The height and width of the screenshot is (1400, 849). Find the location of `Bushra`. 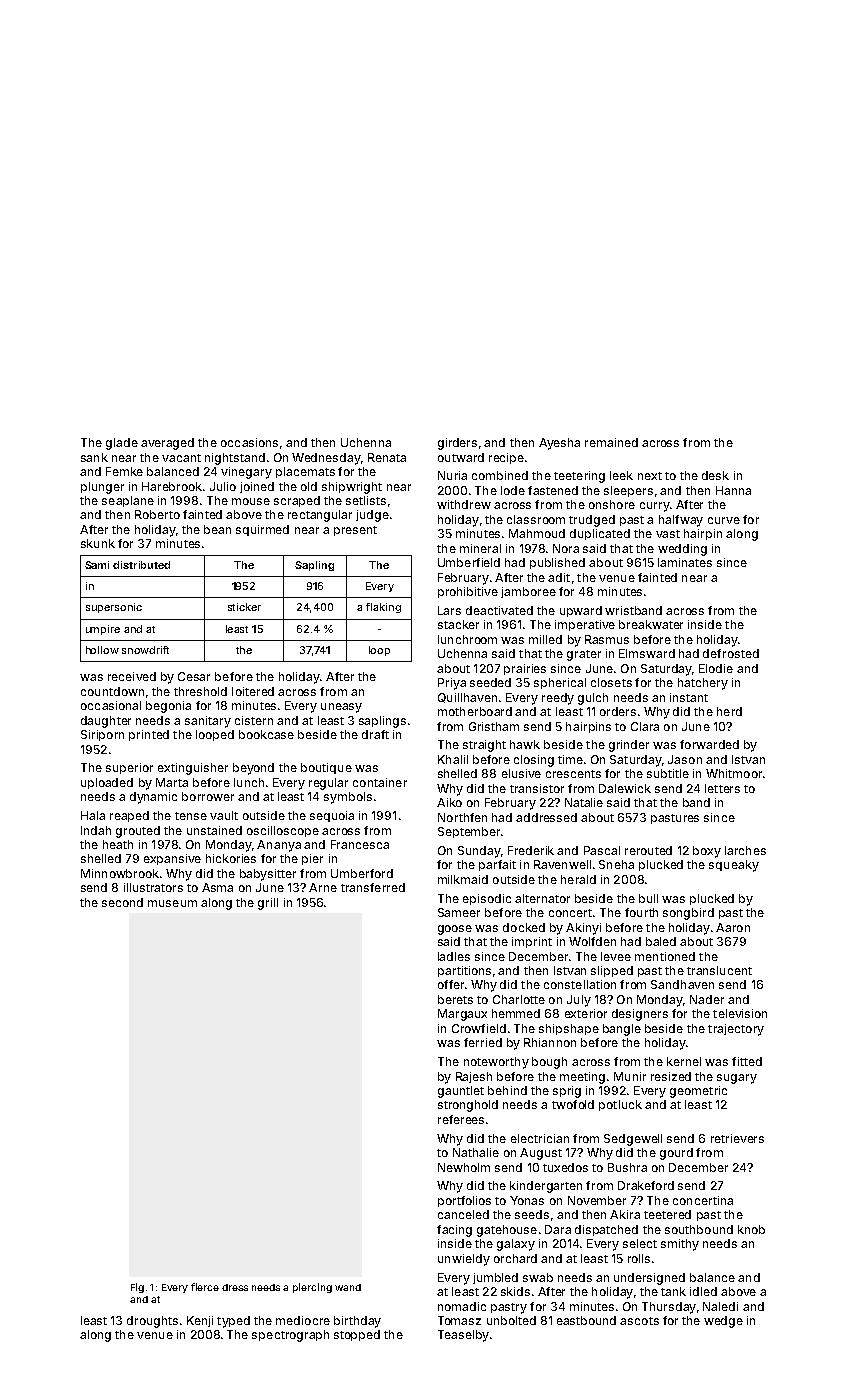

Bushra is located at coordinates (627, 1167).
